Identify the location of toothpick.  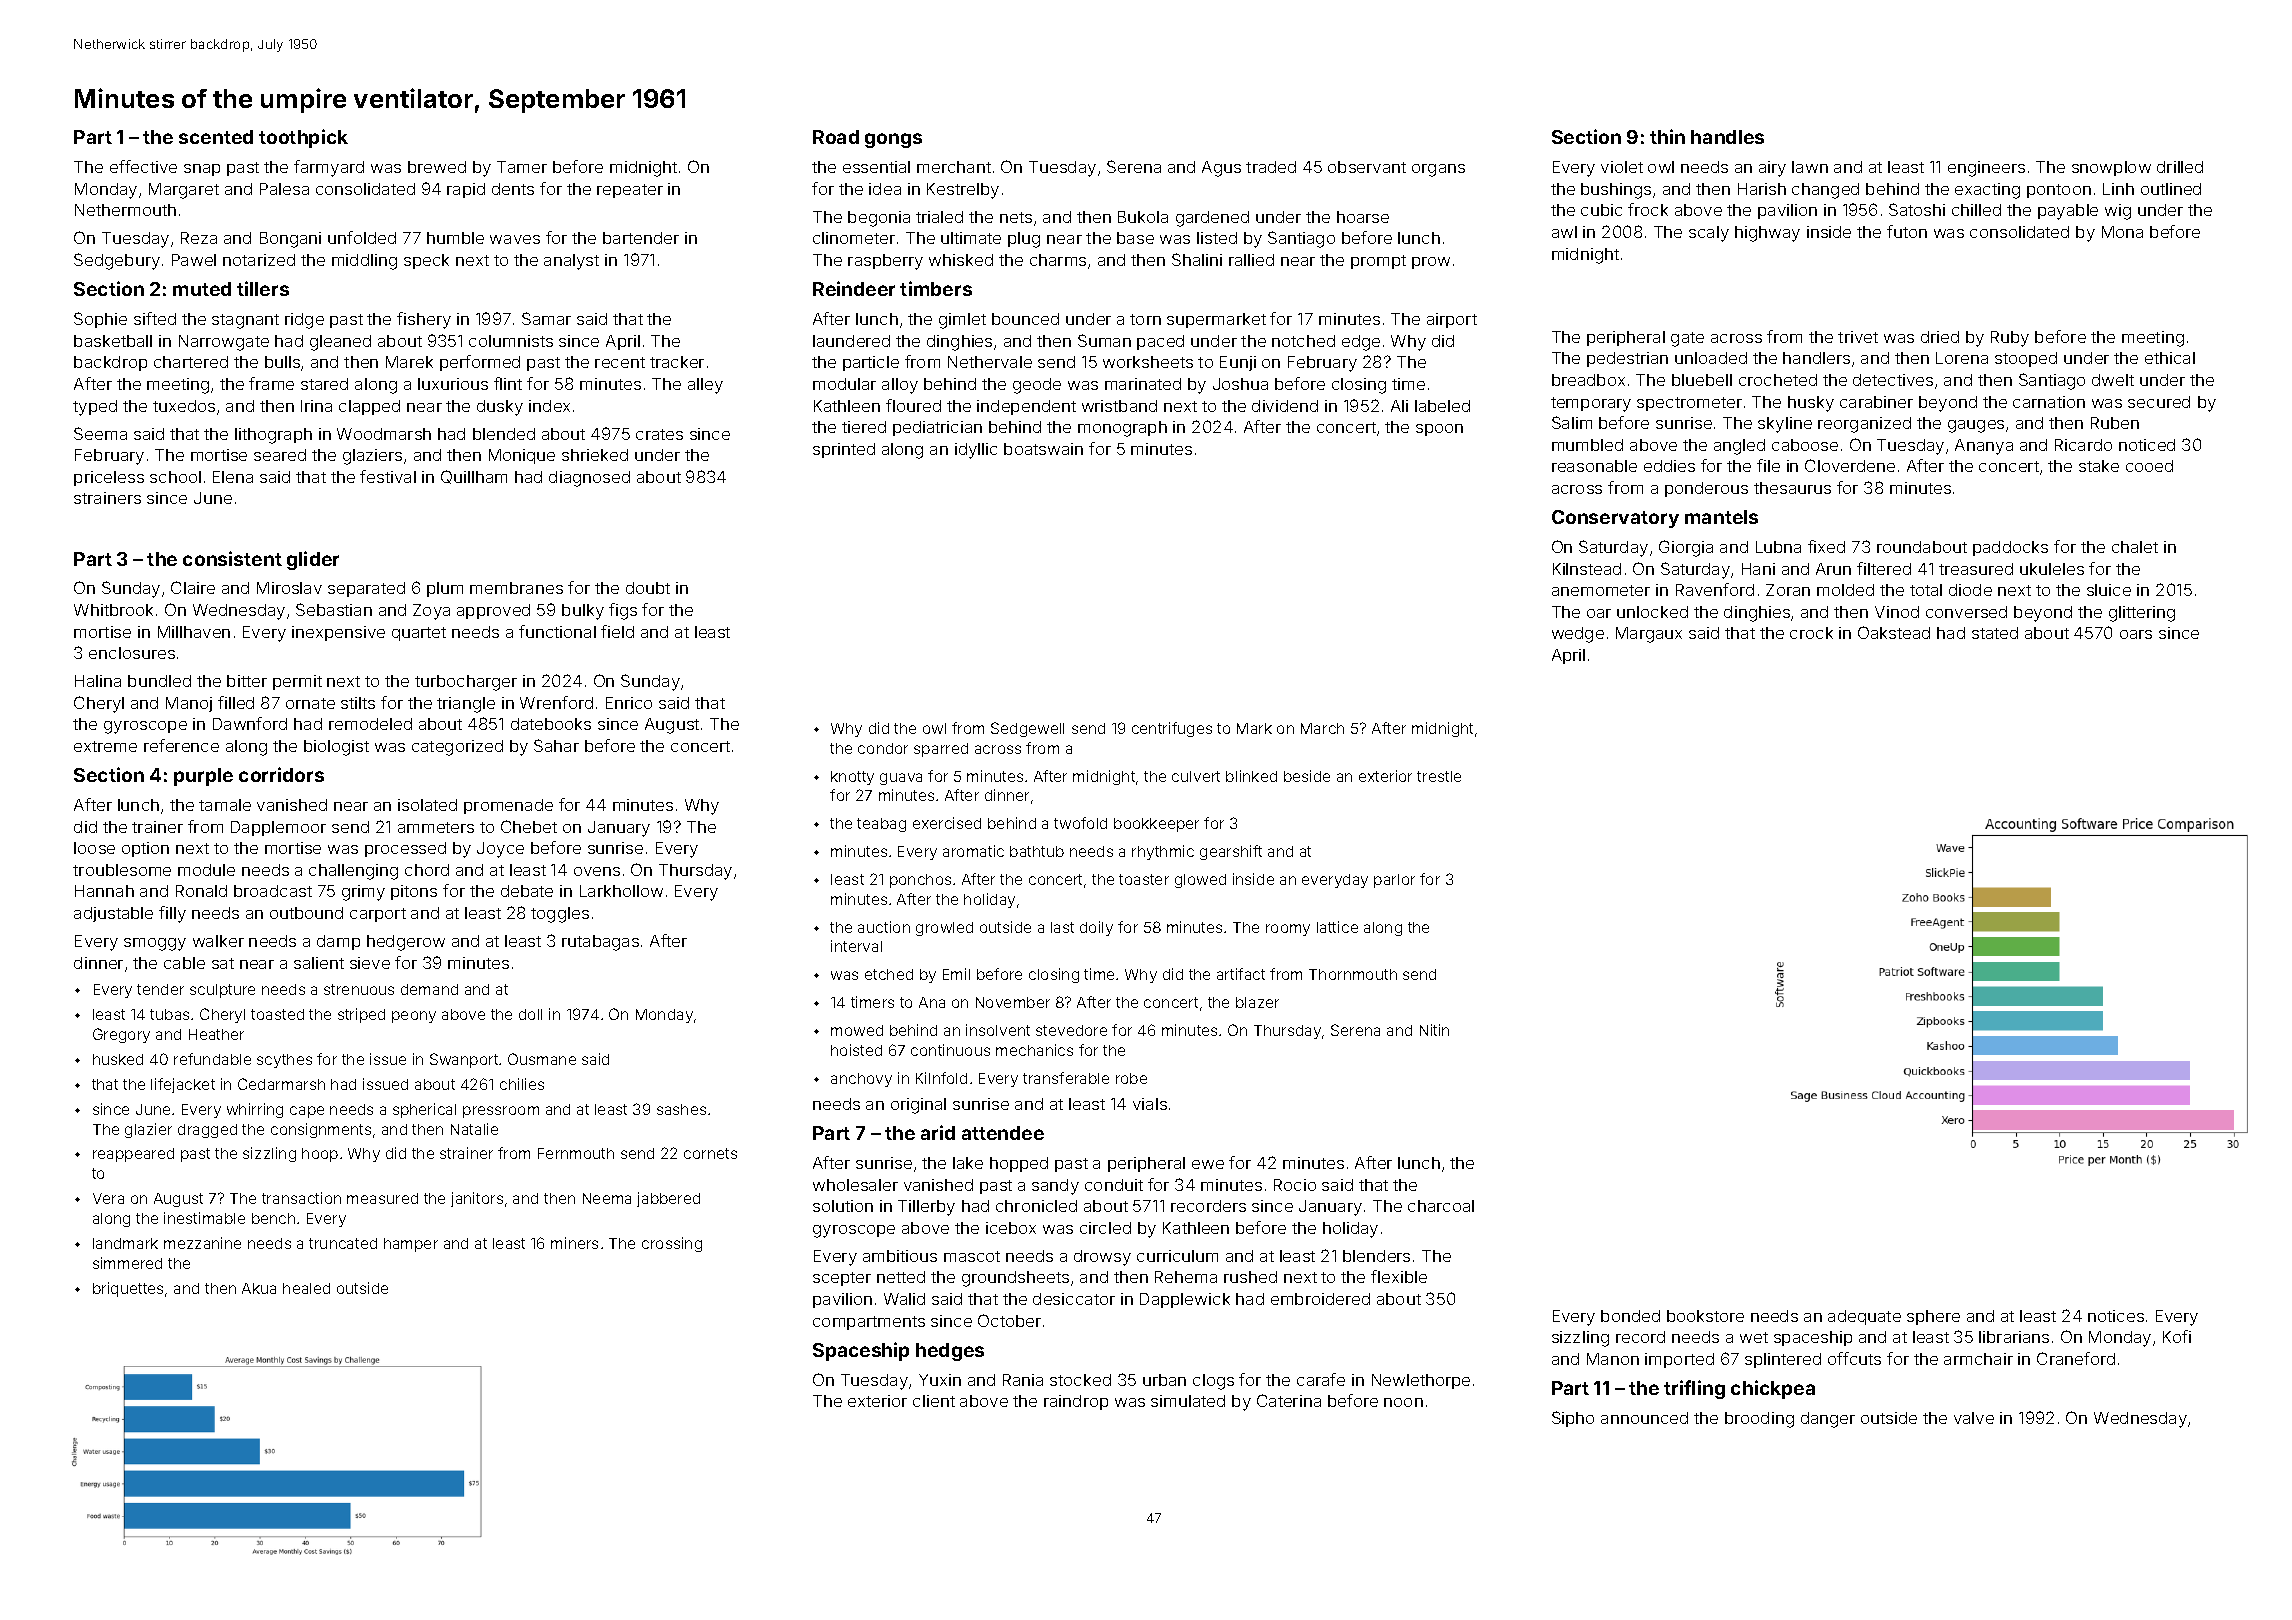
(303, 138).
